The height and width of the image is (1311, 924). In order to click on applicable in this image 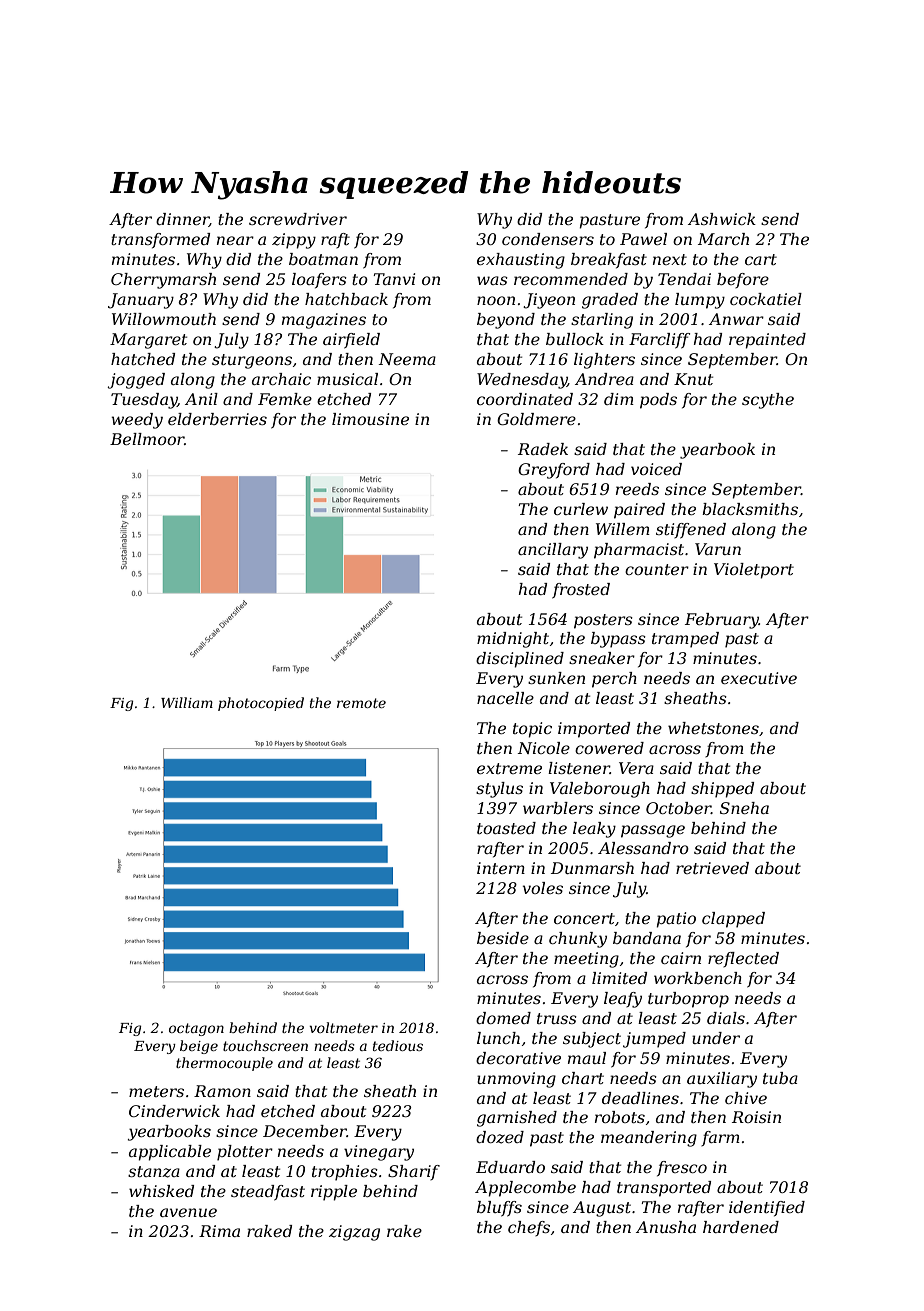, I will do `click(170, 1153)`.
